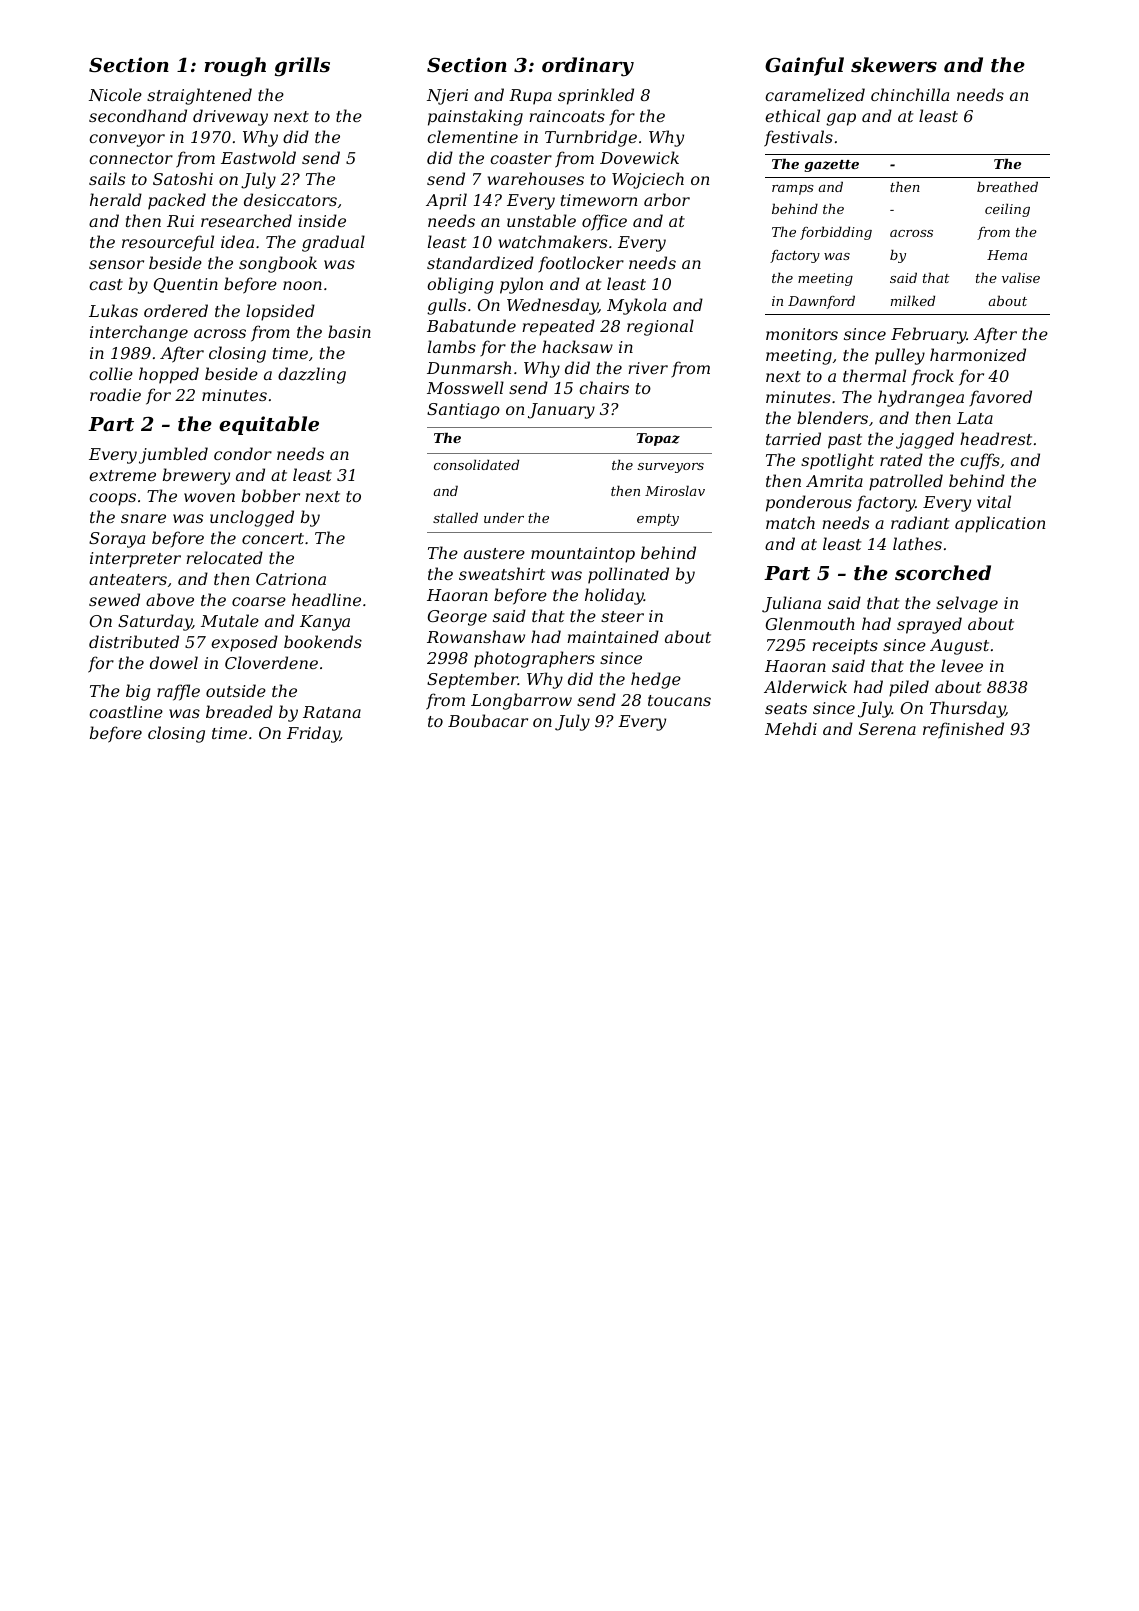 The image size is (1139, 1611). What do you see at coordinates (488, 720) in the screenshot?
I see `Boubacar` at bounding box center [488, 720].
